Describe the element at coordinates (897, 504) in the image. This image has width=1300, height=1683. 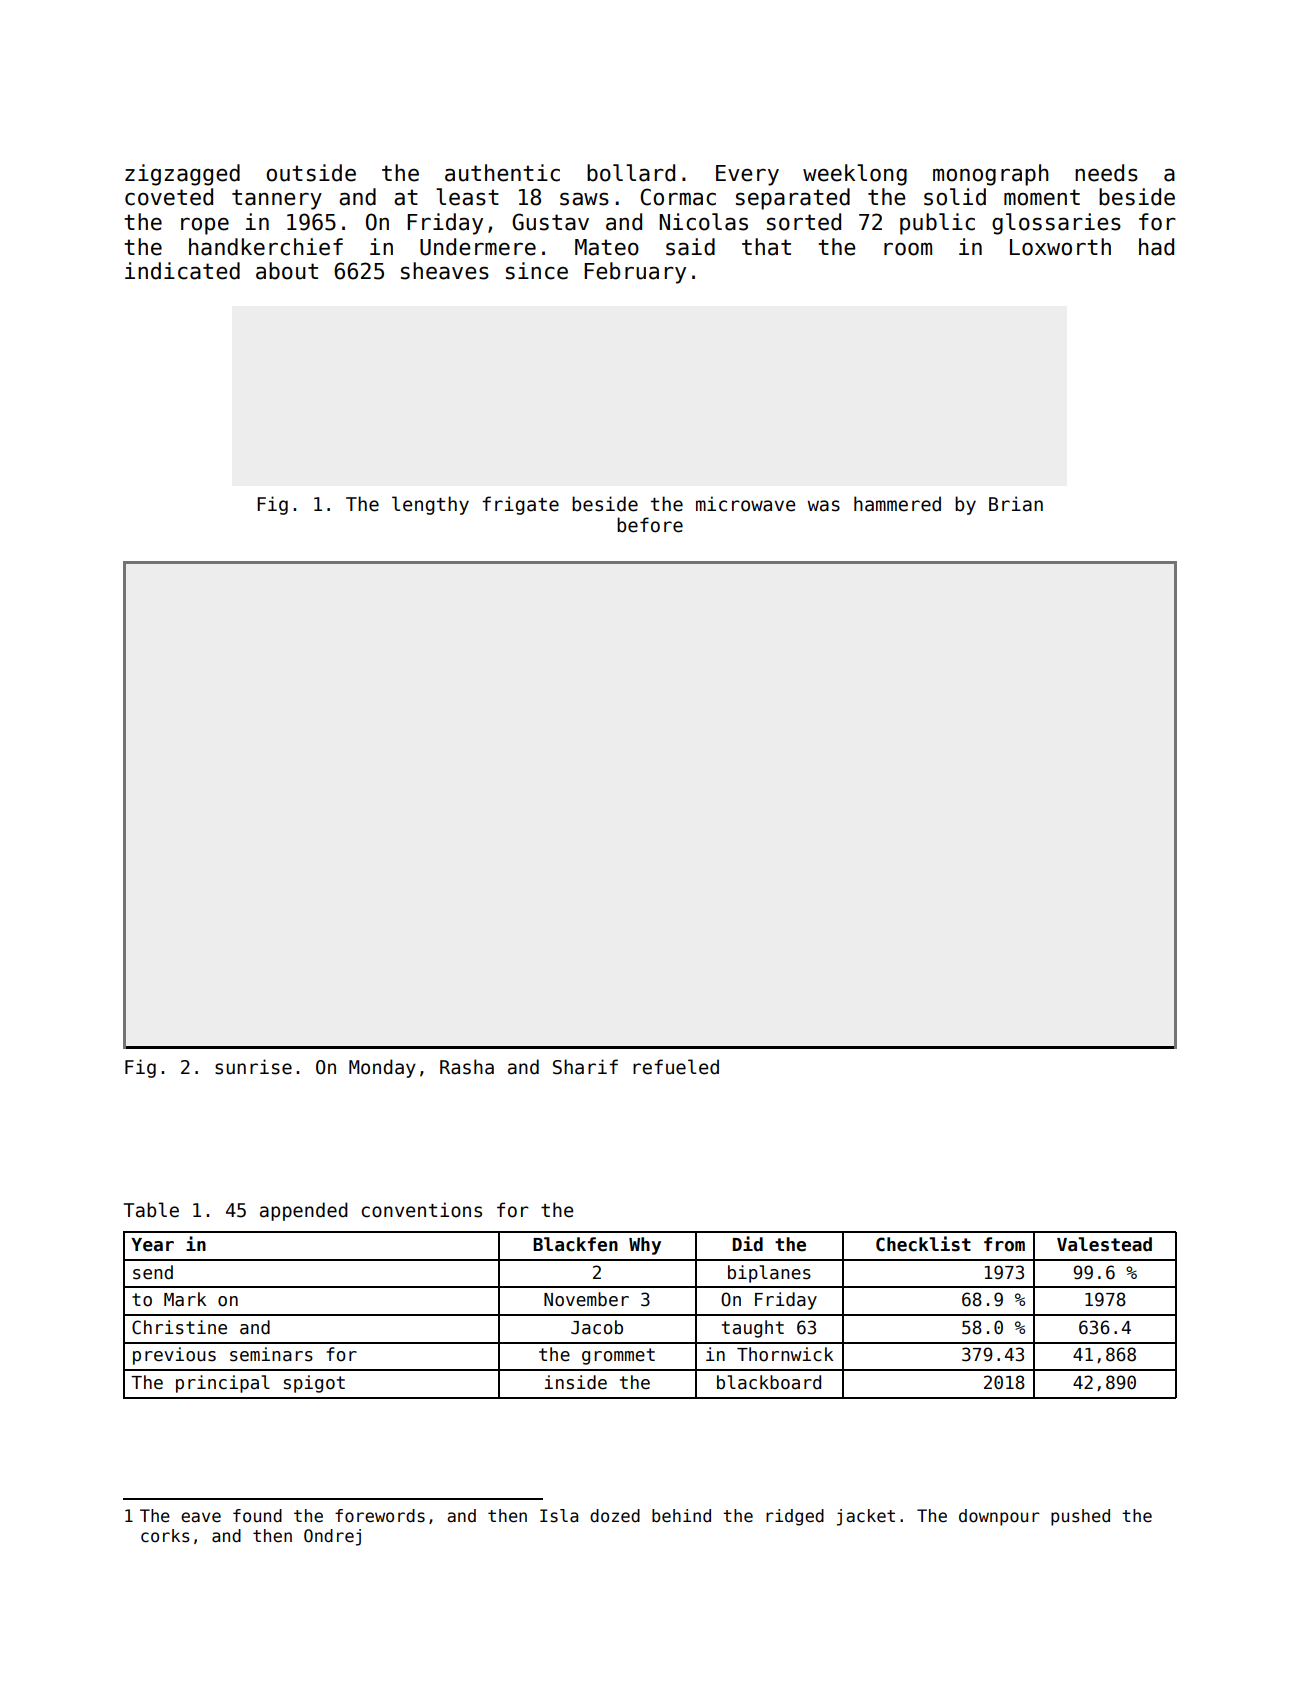
I see `hammered` at that location.
